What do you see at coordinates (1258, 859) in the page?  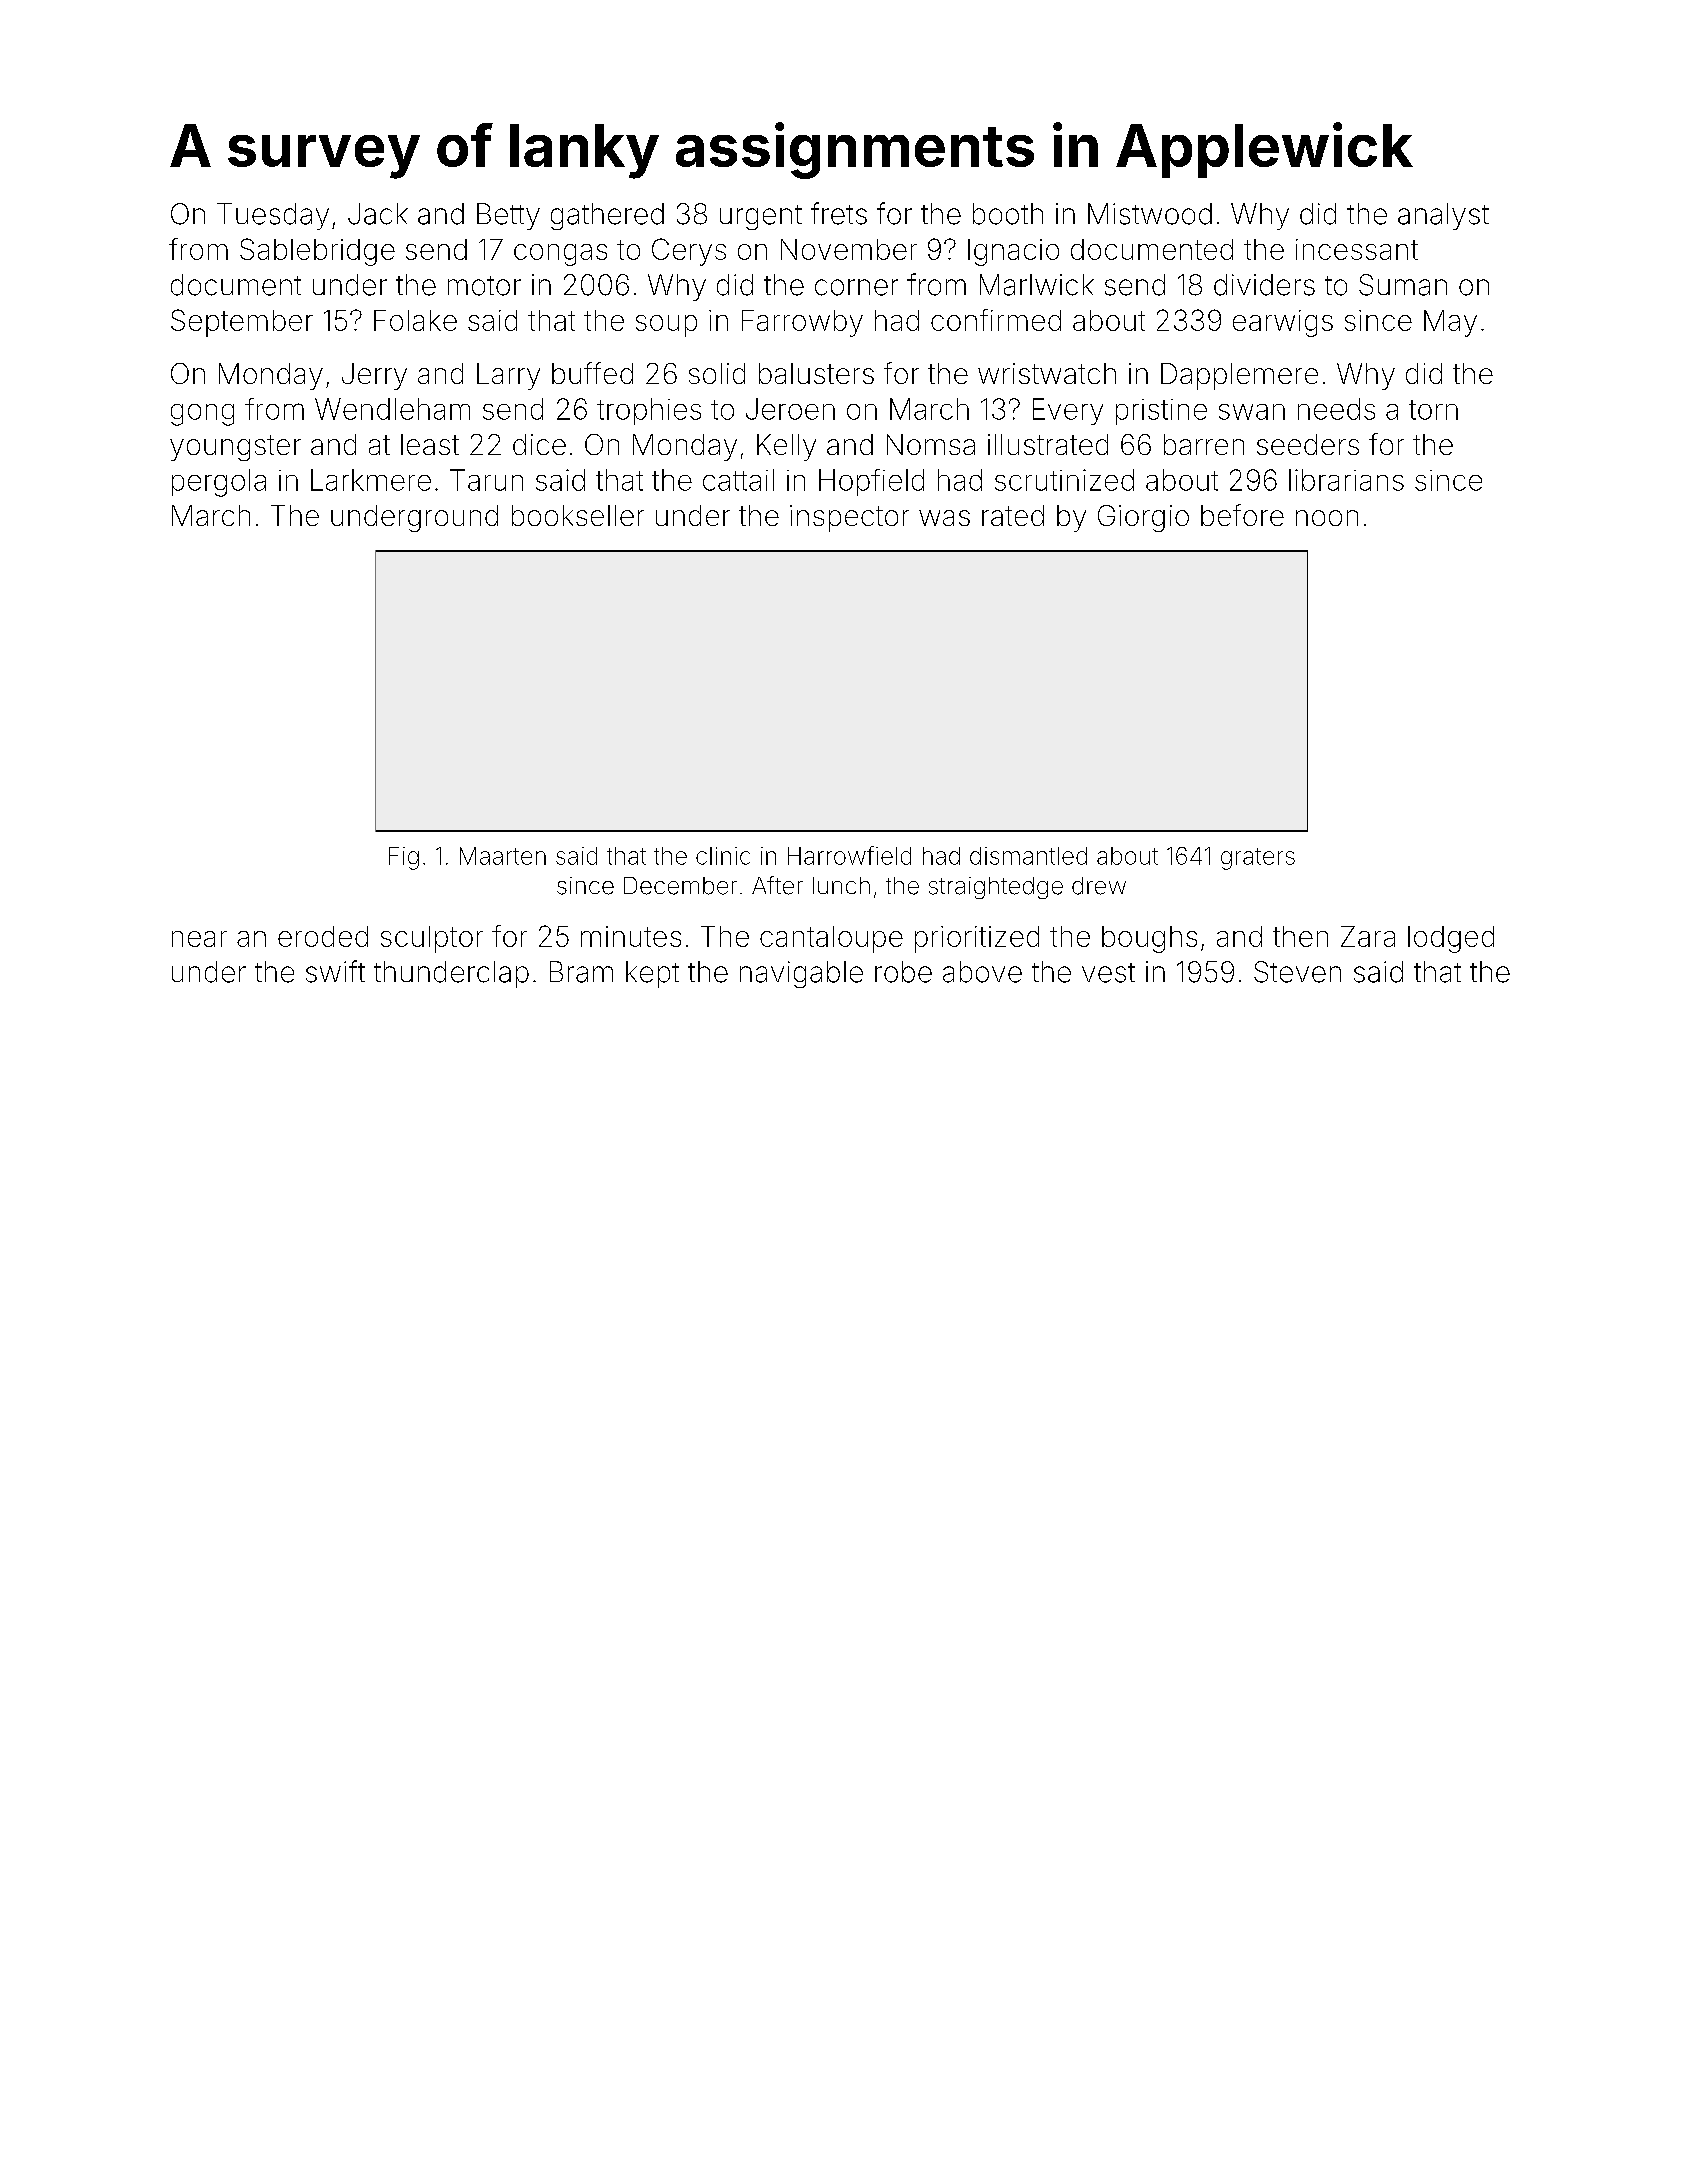 I see `graters` at bounding box center [1258, 859].
